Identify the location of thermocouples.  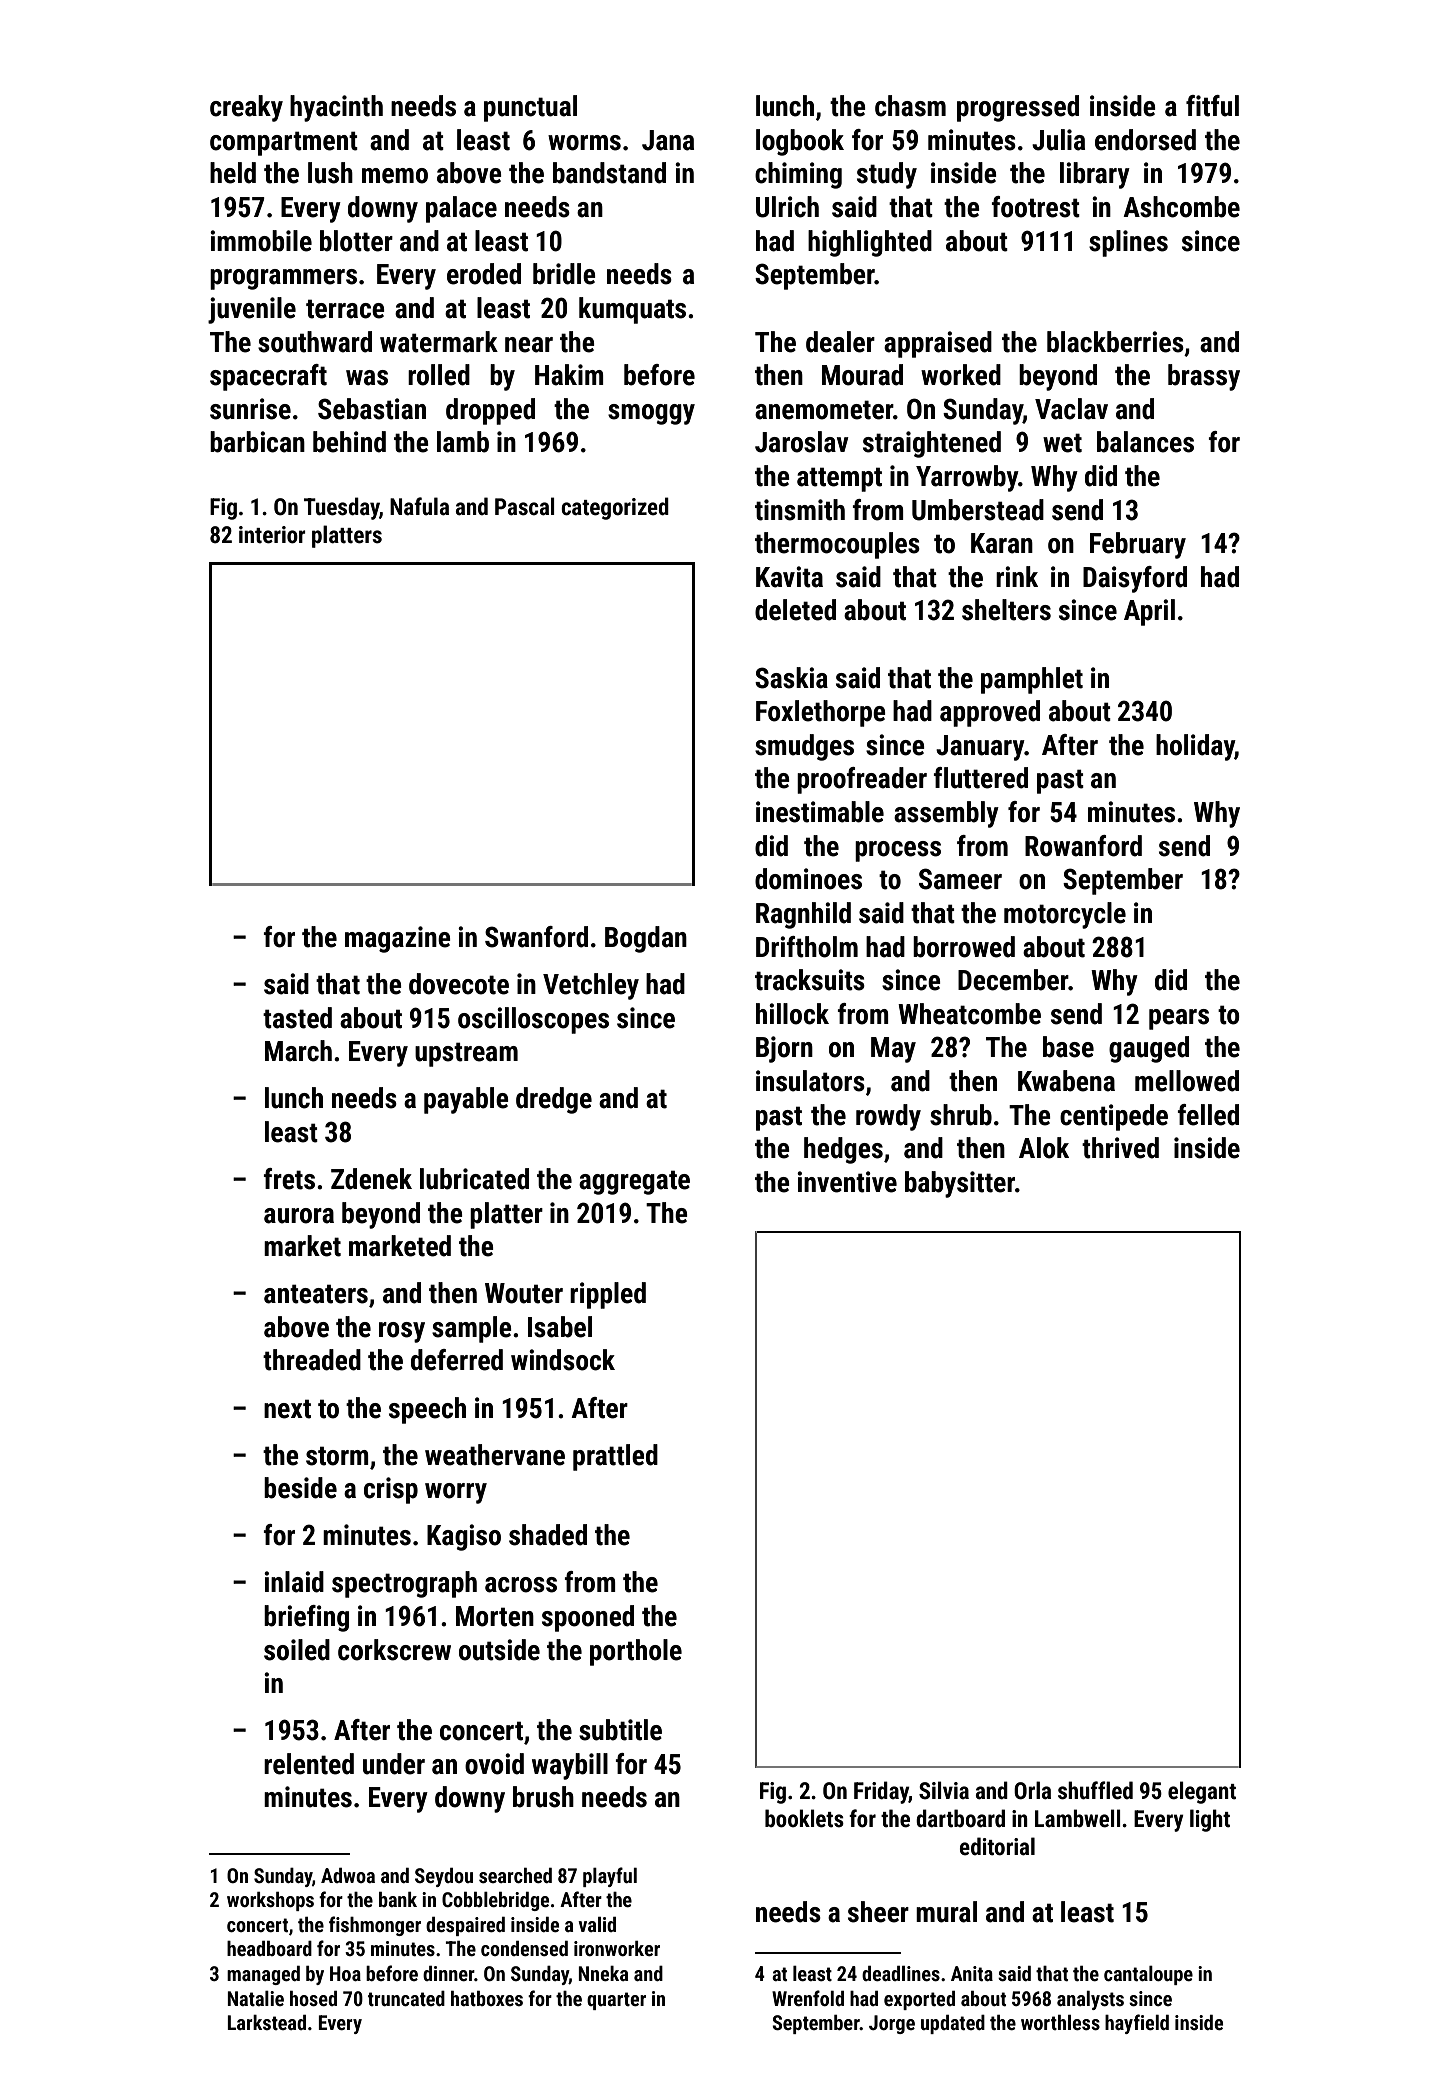
(837, 545).
